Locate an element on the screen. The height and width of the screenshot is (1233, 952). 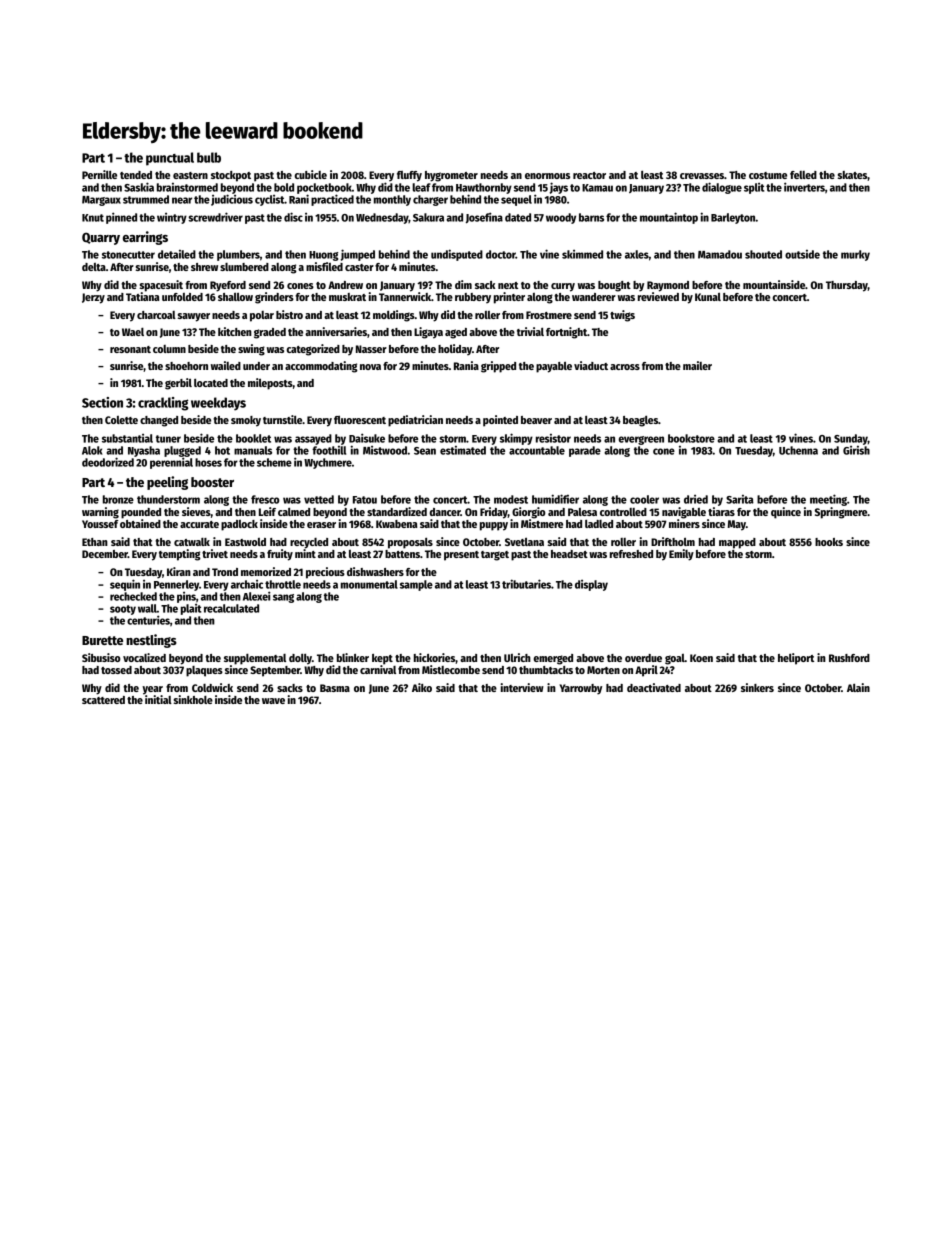
beaver is located at coordinates (536, 420).
